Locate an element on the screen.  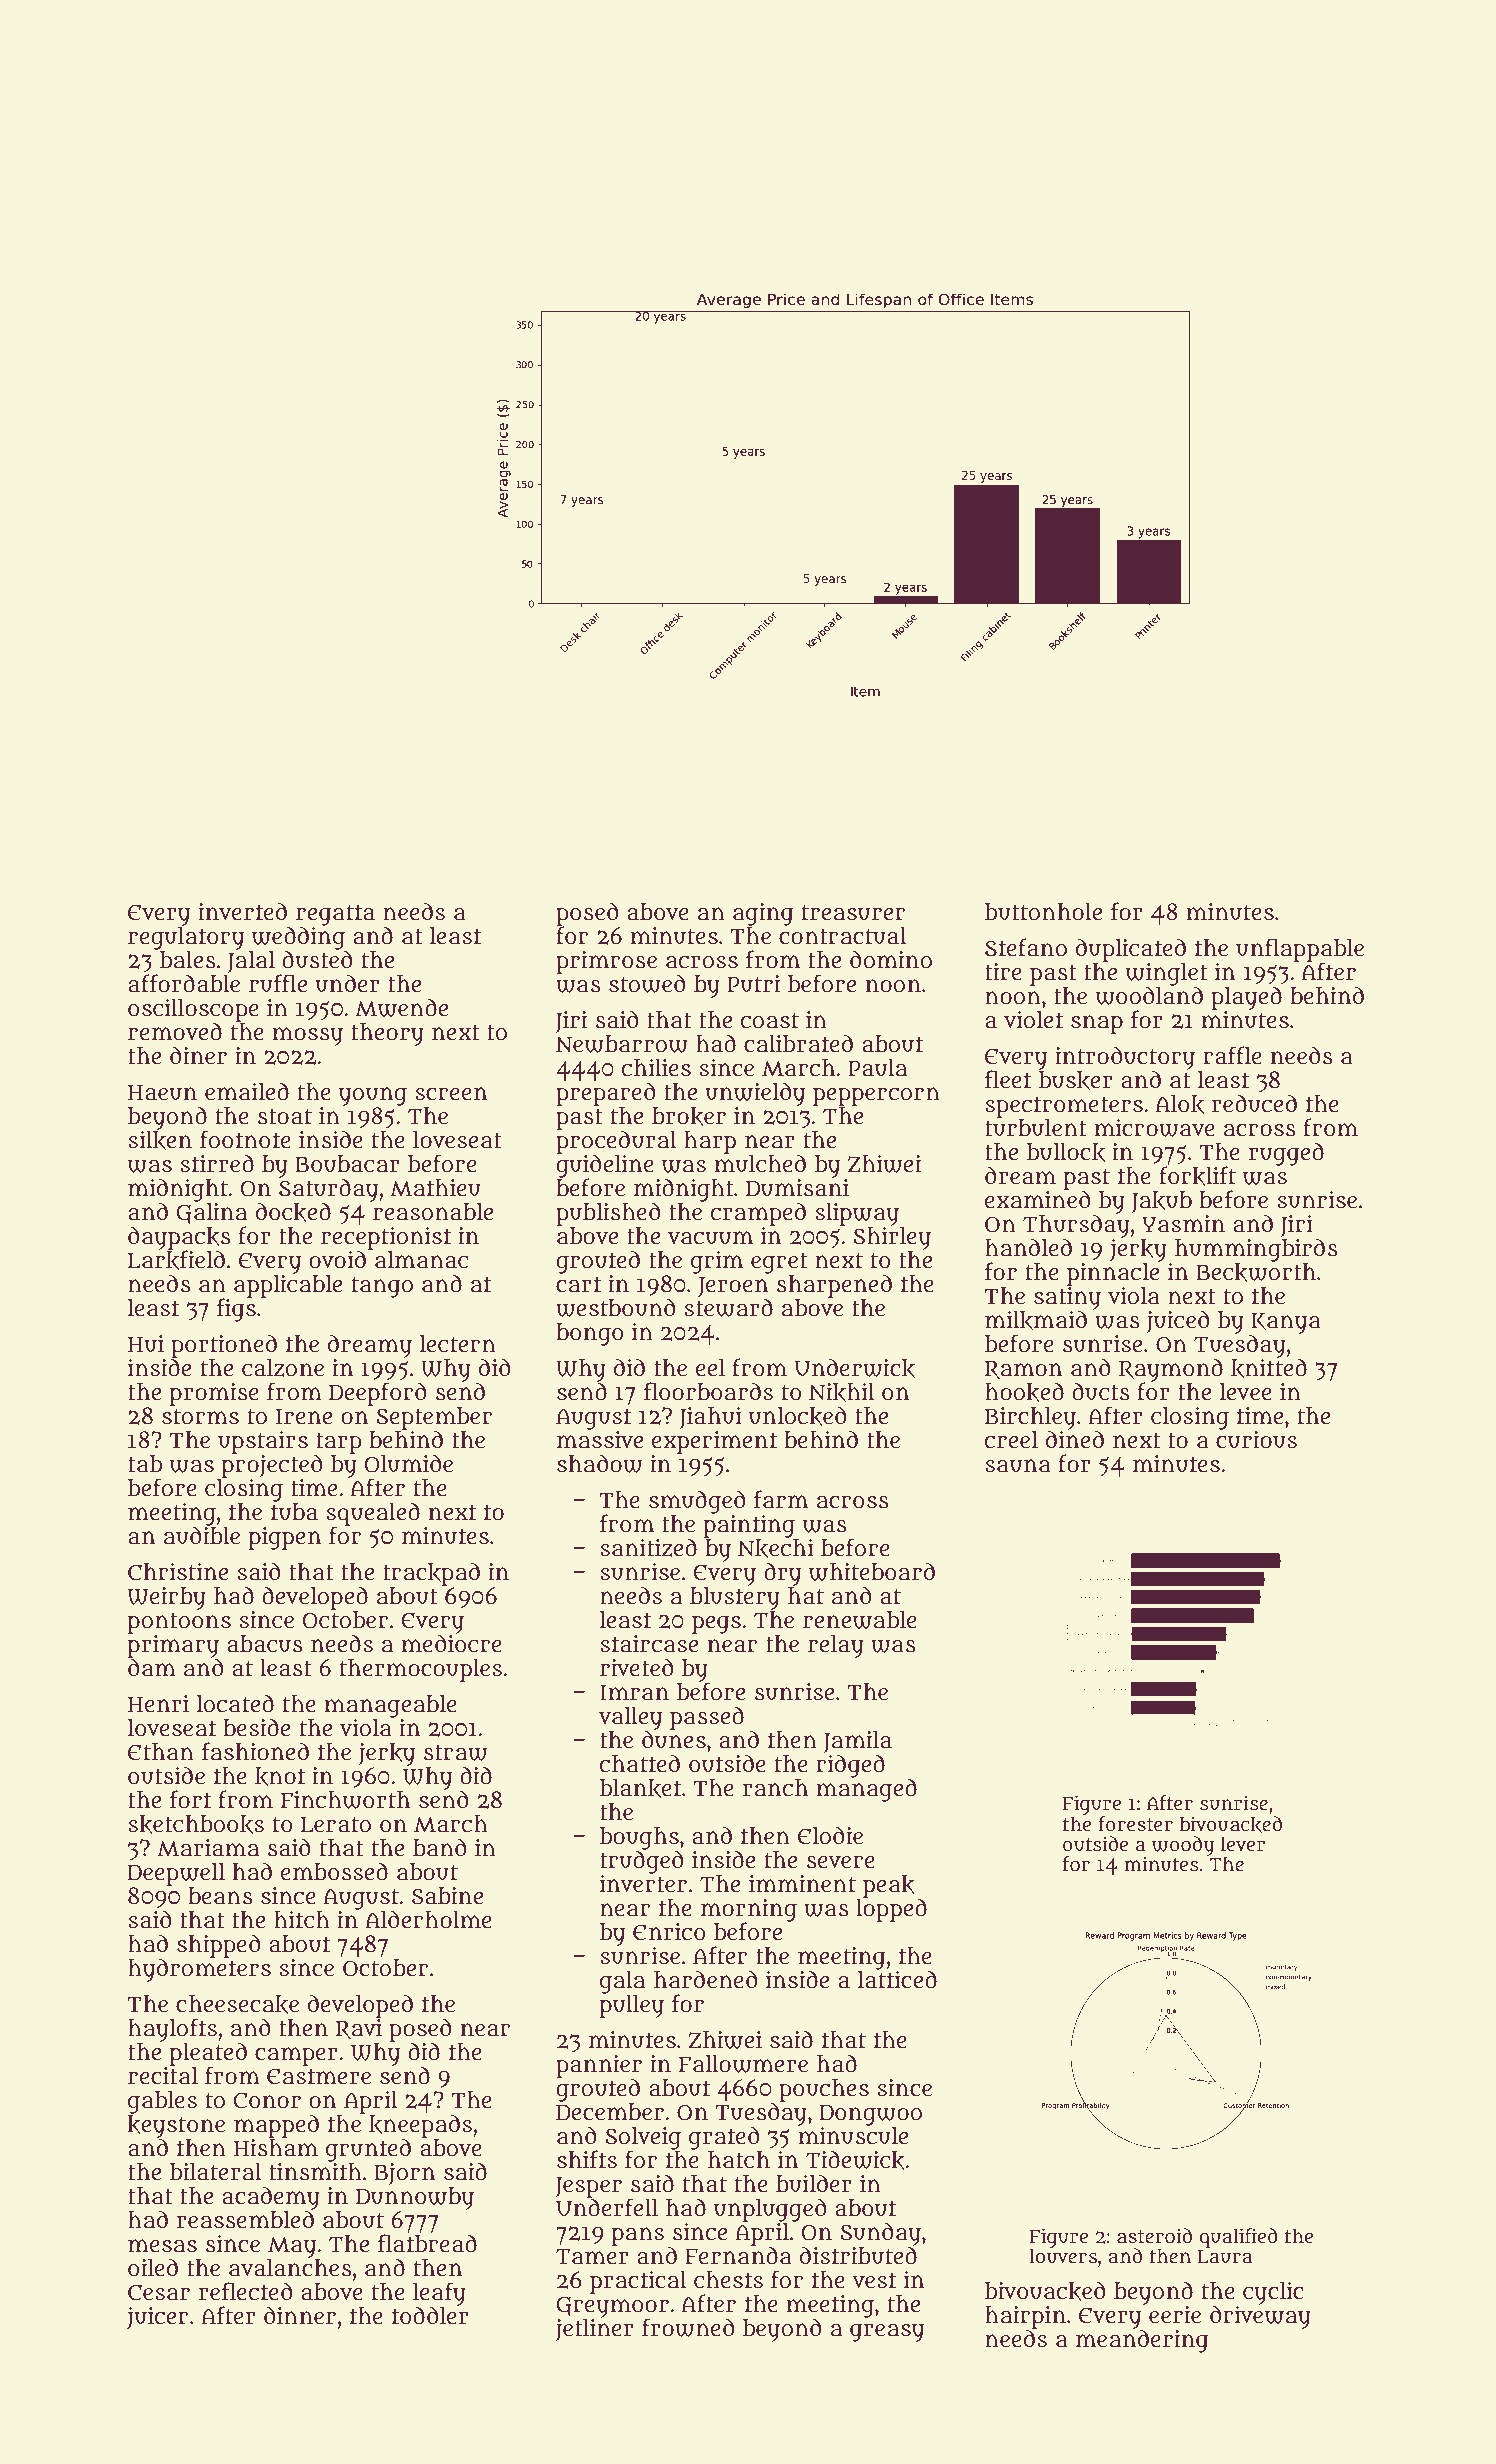
lever is located at coordinates (1243, 1844).
